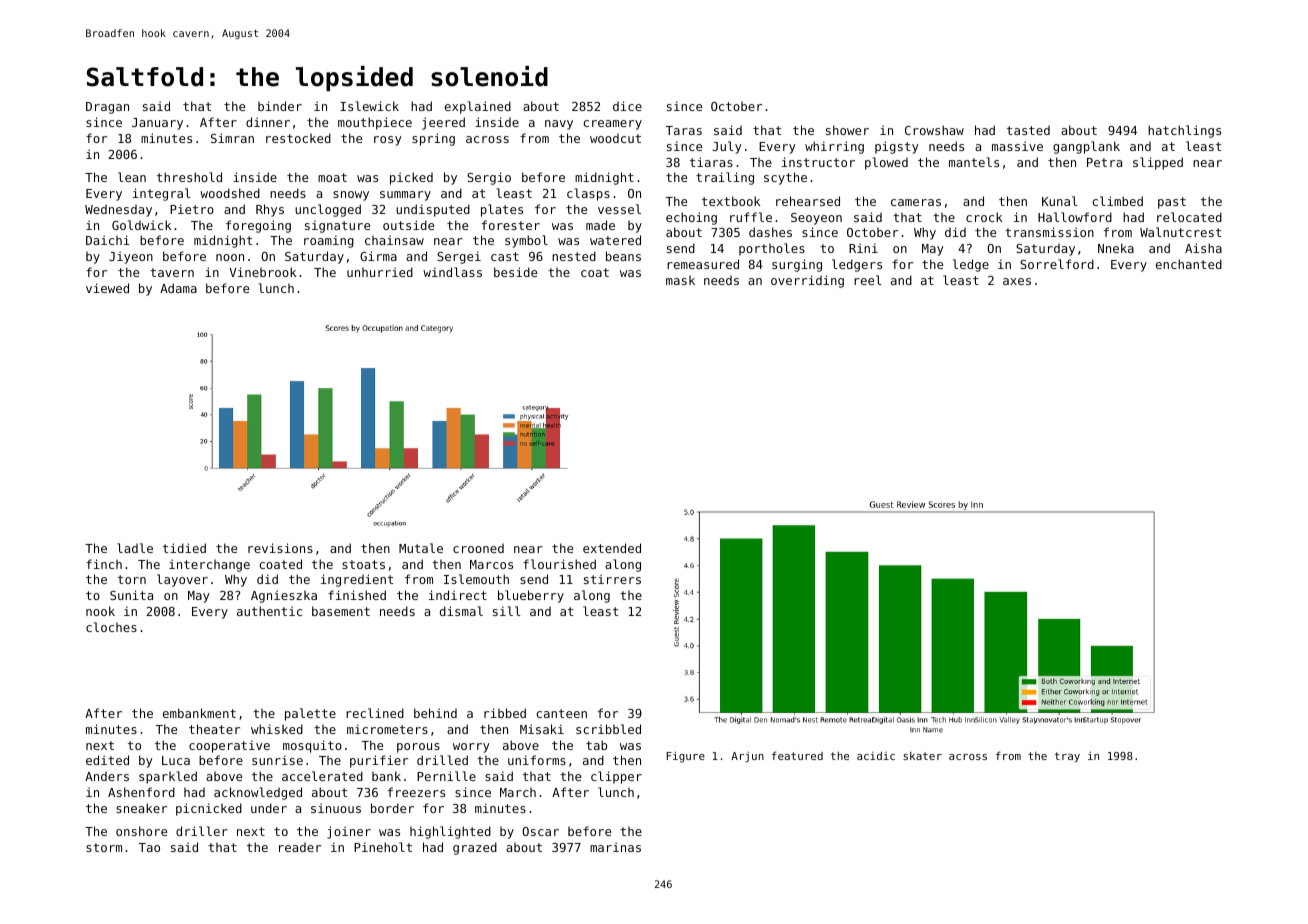  Describe the element at coordinates (369, 106) in the screenshot. I see `Islewick` at that location.
